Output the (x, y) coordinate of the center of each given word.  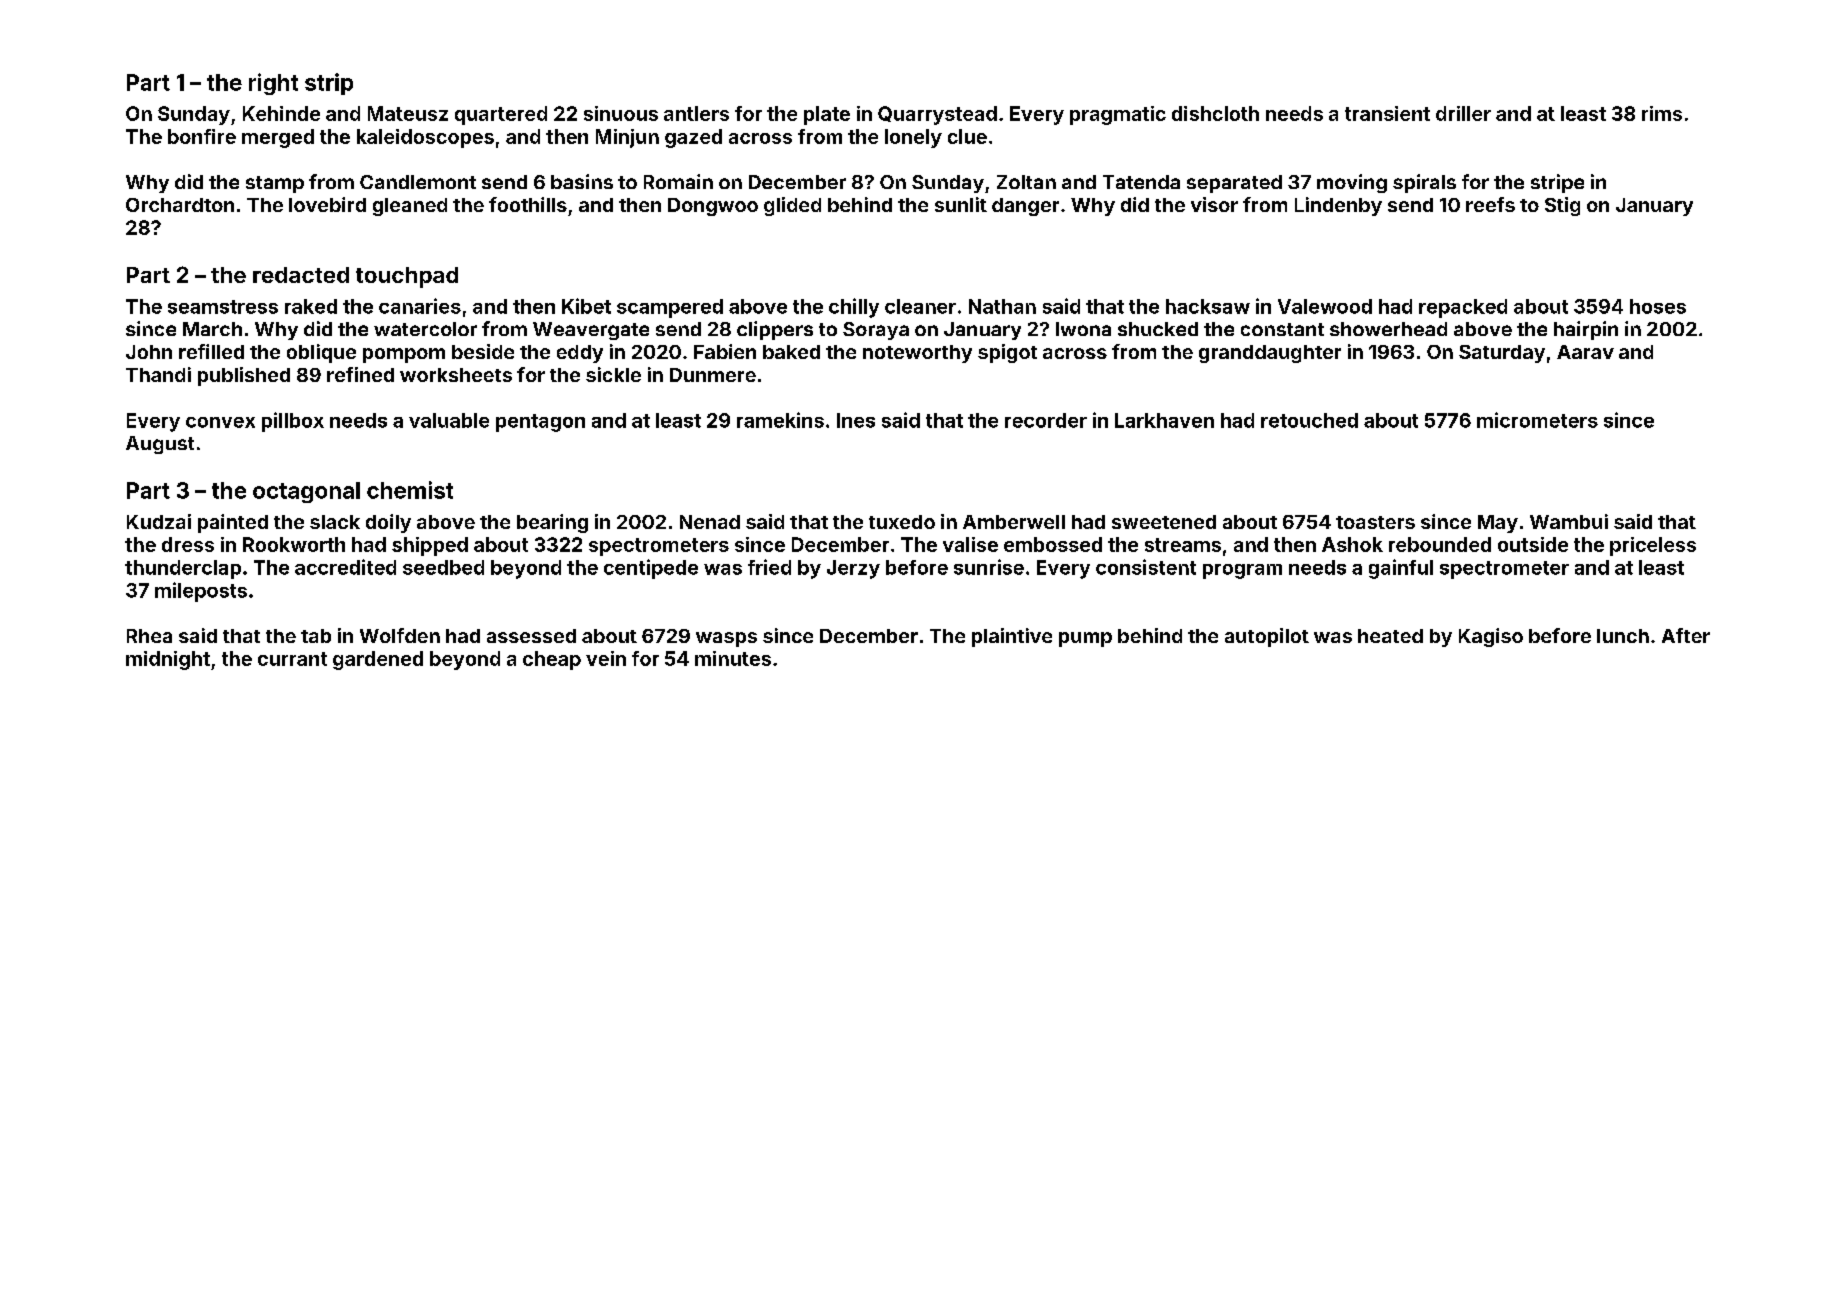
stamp (275, 184)
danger (1025, 207)
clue (967, 136)
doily (388, 523)
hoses (1658, 306)
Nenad (710, 522)
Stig (1562, 206)
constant (1282, 329)
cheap (552, 660)
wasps (726, 639)
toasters (1375, 522)
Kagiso (1491, 637)
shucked (1158, 329)
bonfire (202, 136)
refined (360, 374)
